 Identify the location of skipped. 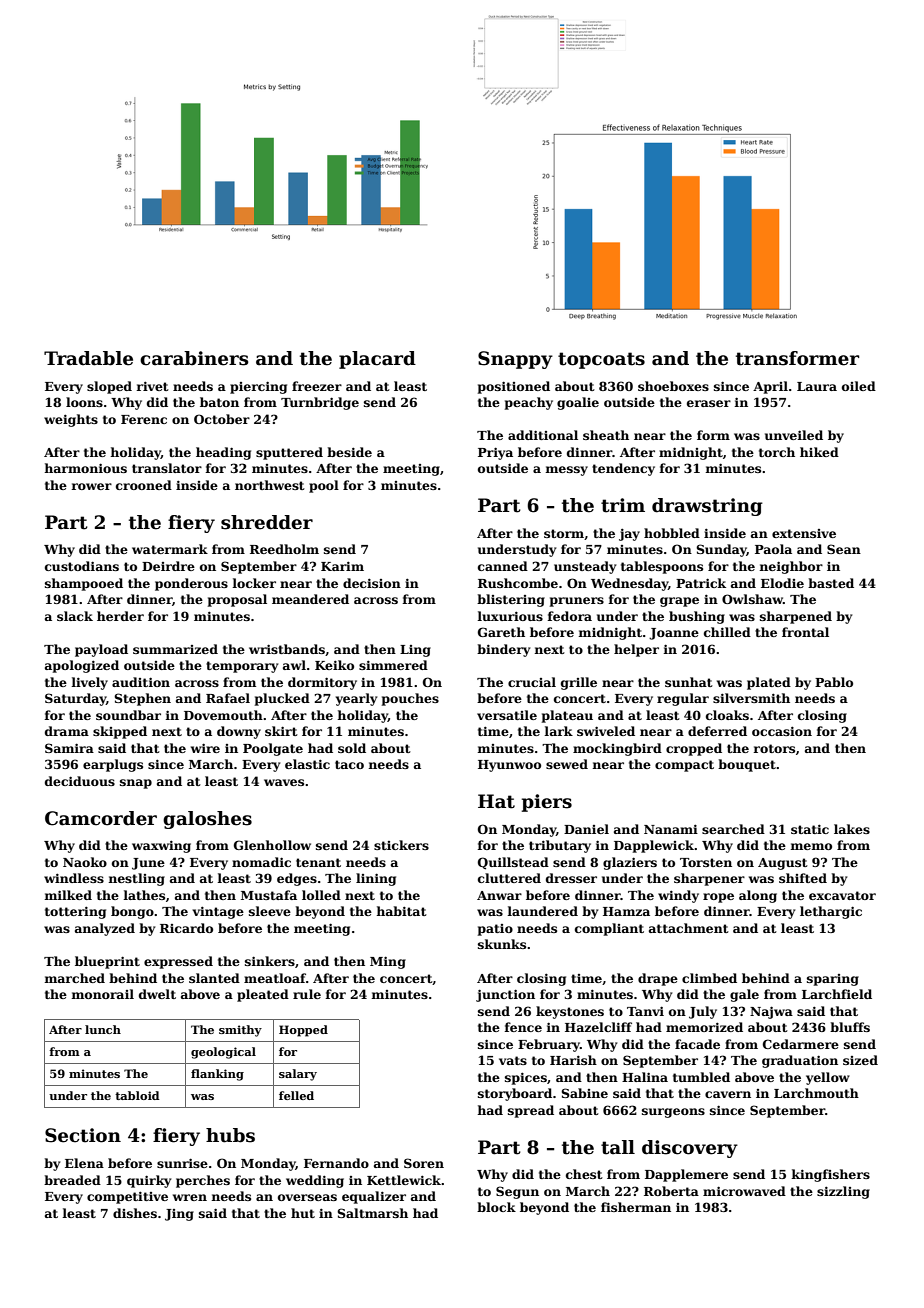
(120, 732).
